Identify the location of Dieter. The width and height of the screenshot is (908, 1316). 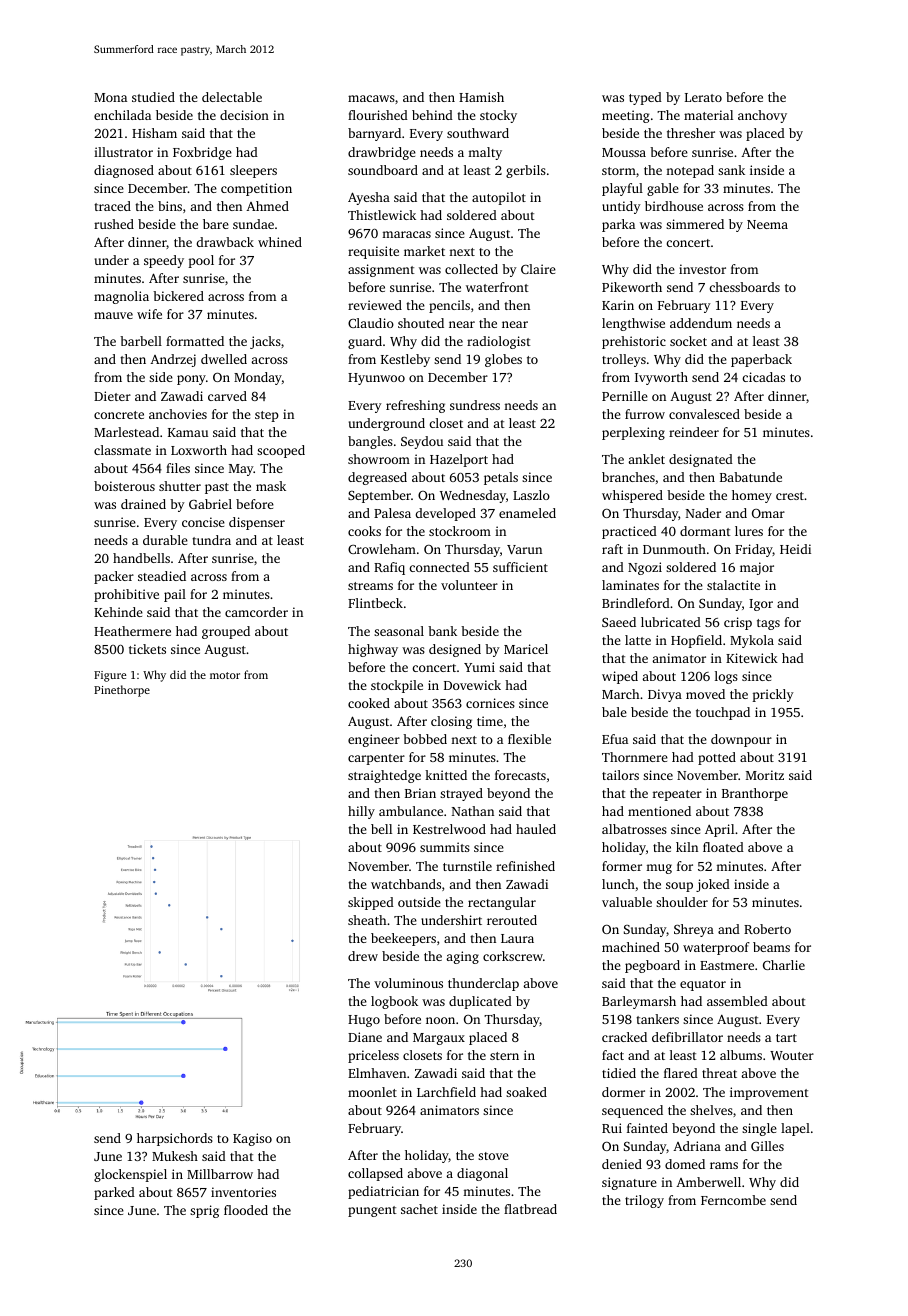
(112, 396).
